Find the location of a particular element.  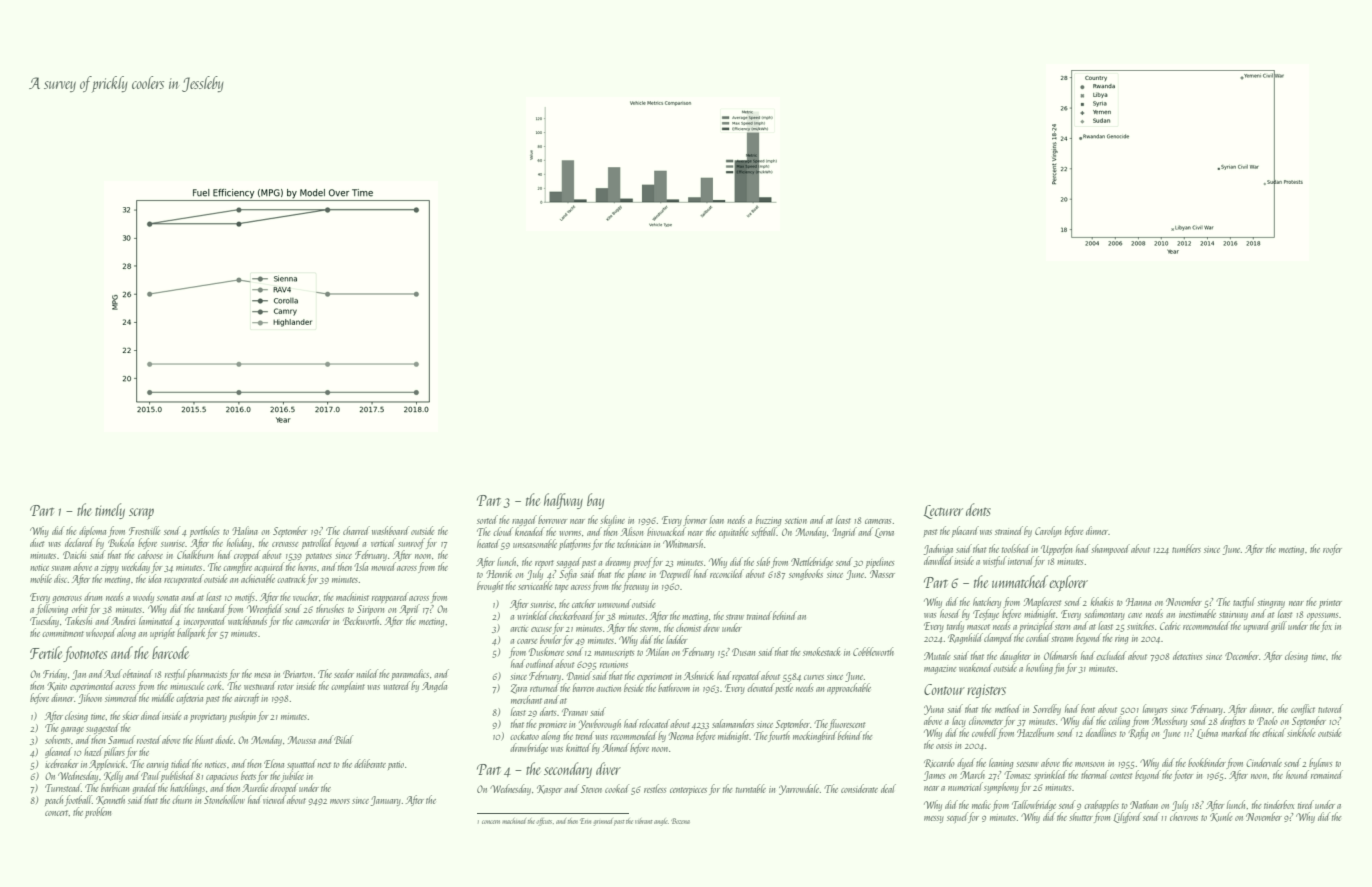

registers is located at coordinates (986, 691).
